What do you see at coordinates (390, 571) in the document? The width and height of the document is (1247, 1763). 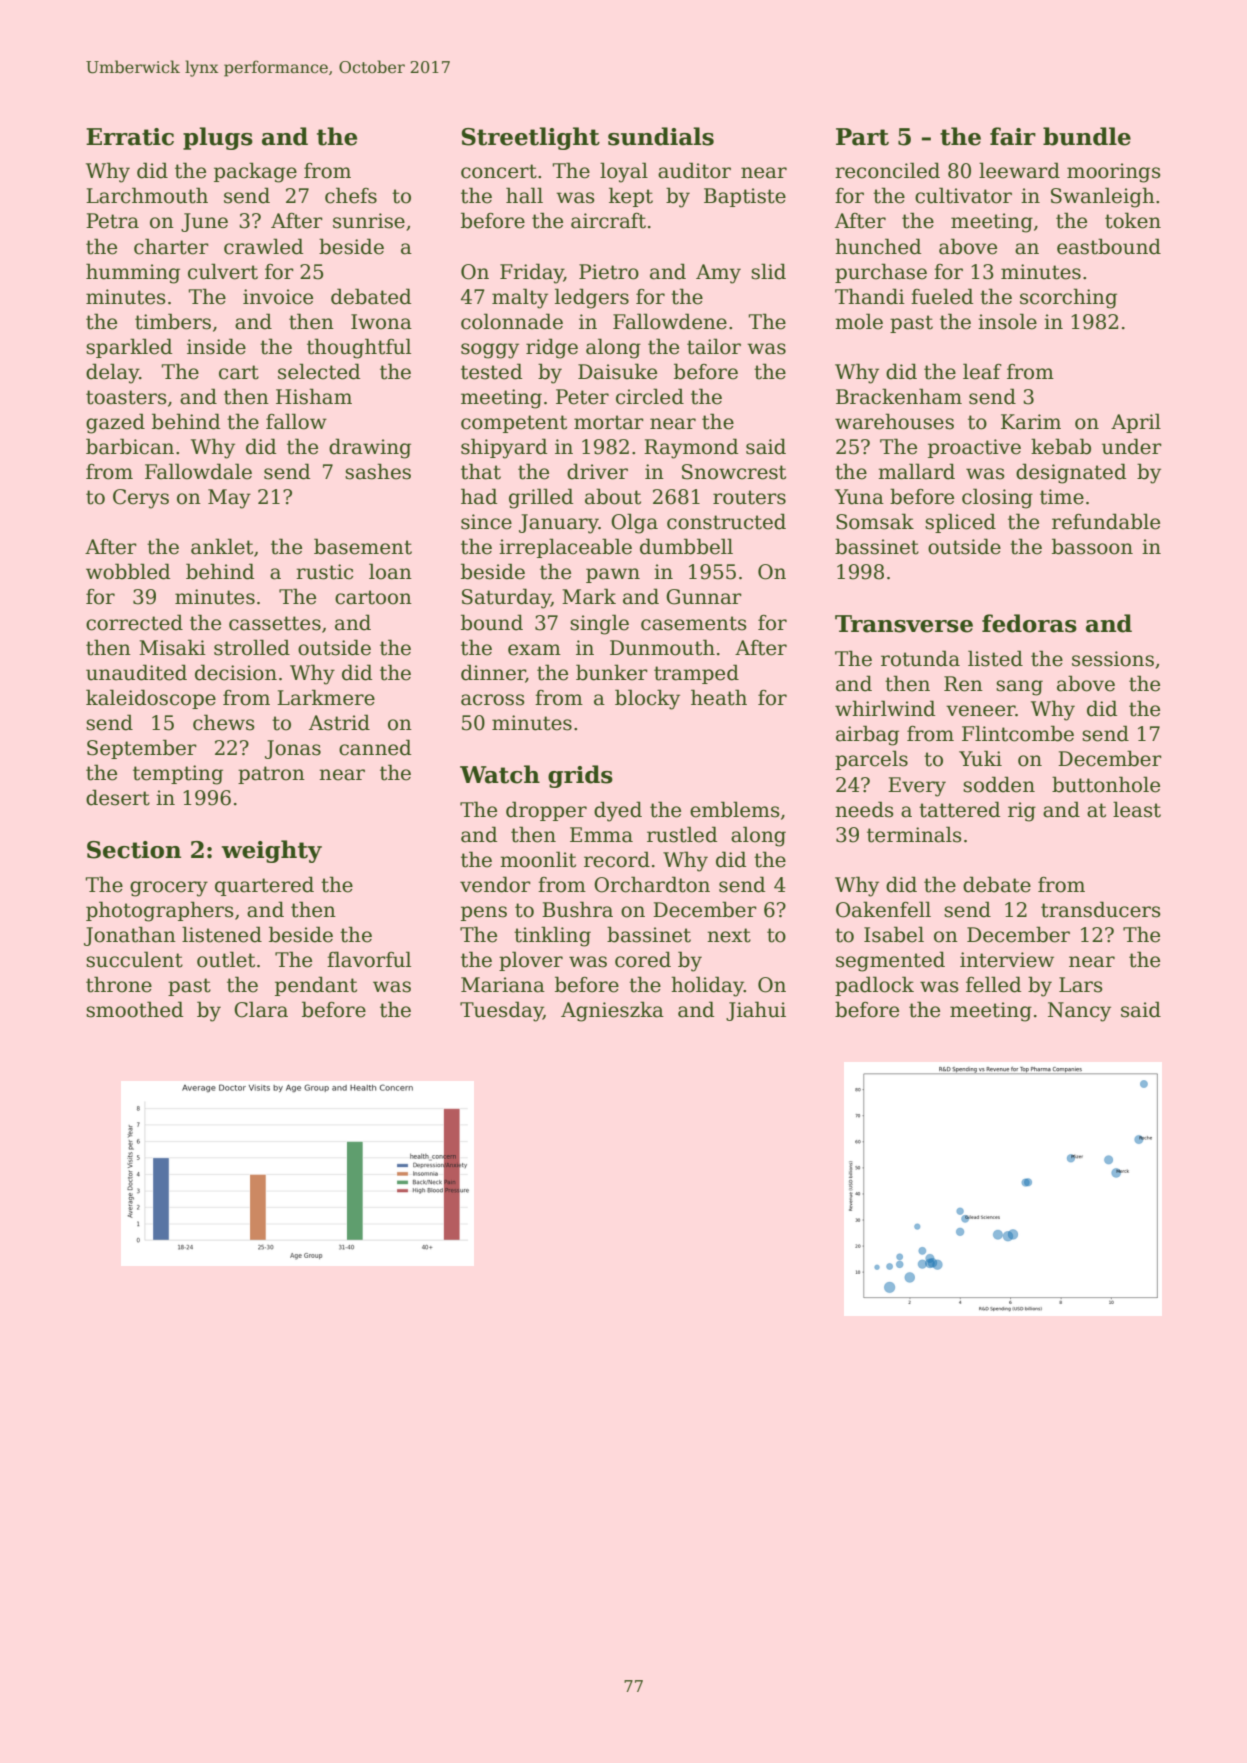 I see `loan` at bounding box center [390, 571].
